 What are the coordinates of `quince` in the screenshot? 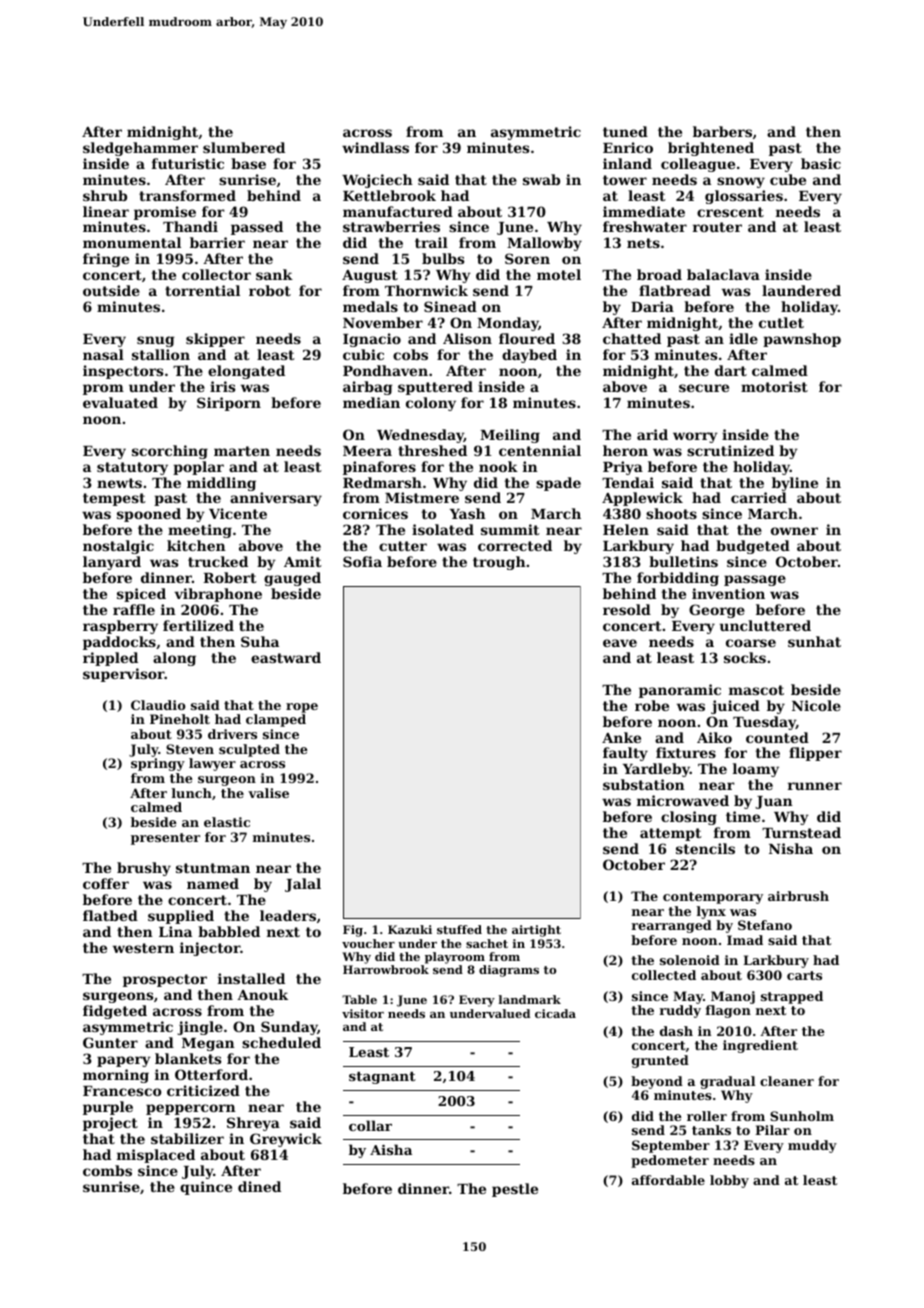 It's located at (206, 1188).
